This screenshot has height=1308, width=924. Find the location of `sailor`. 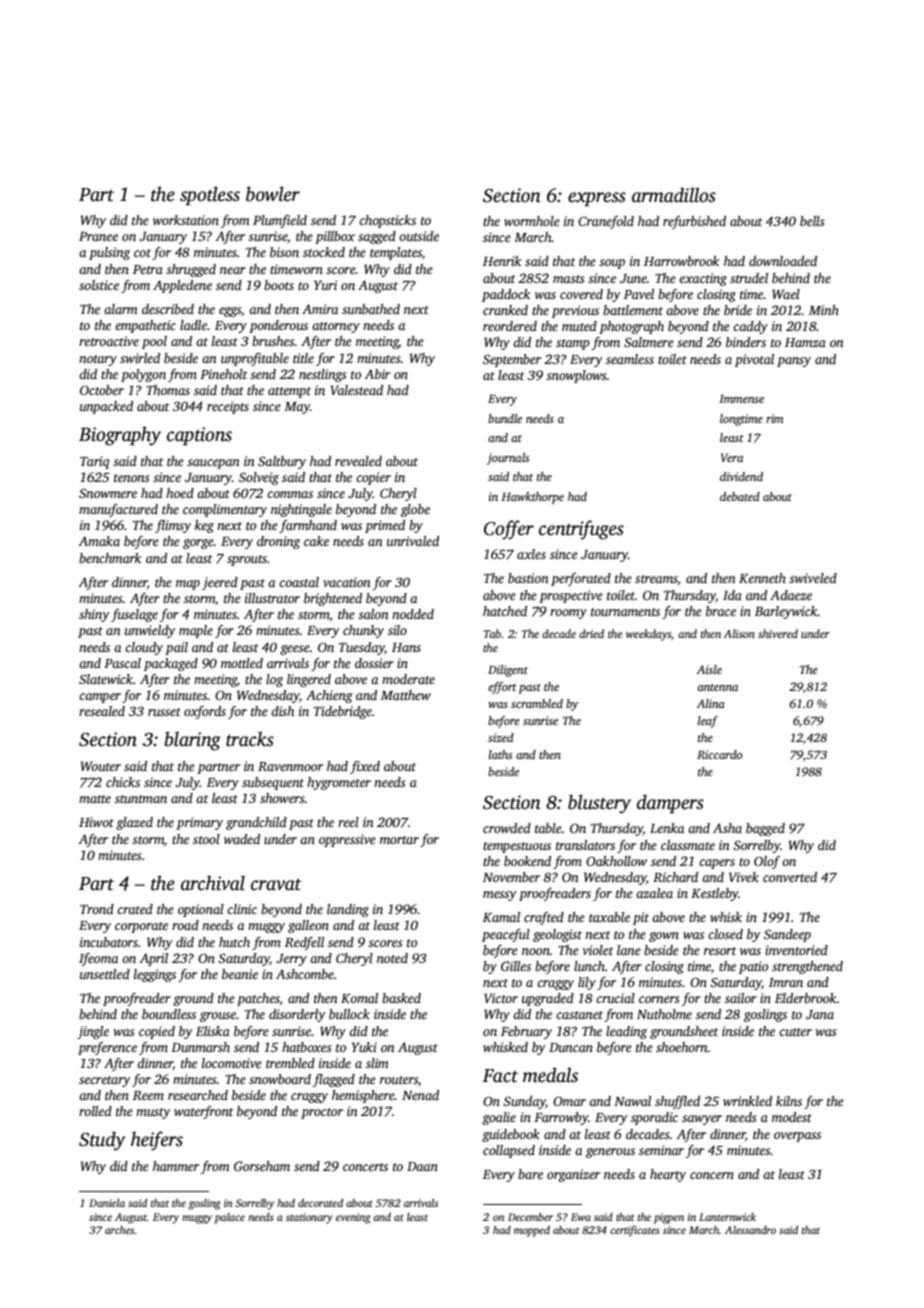

sailor is located at coordinates (741, 998).
